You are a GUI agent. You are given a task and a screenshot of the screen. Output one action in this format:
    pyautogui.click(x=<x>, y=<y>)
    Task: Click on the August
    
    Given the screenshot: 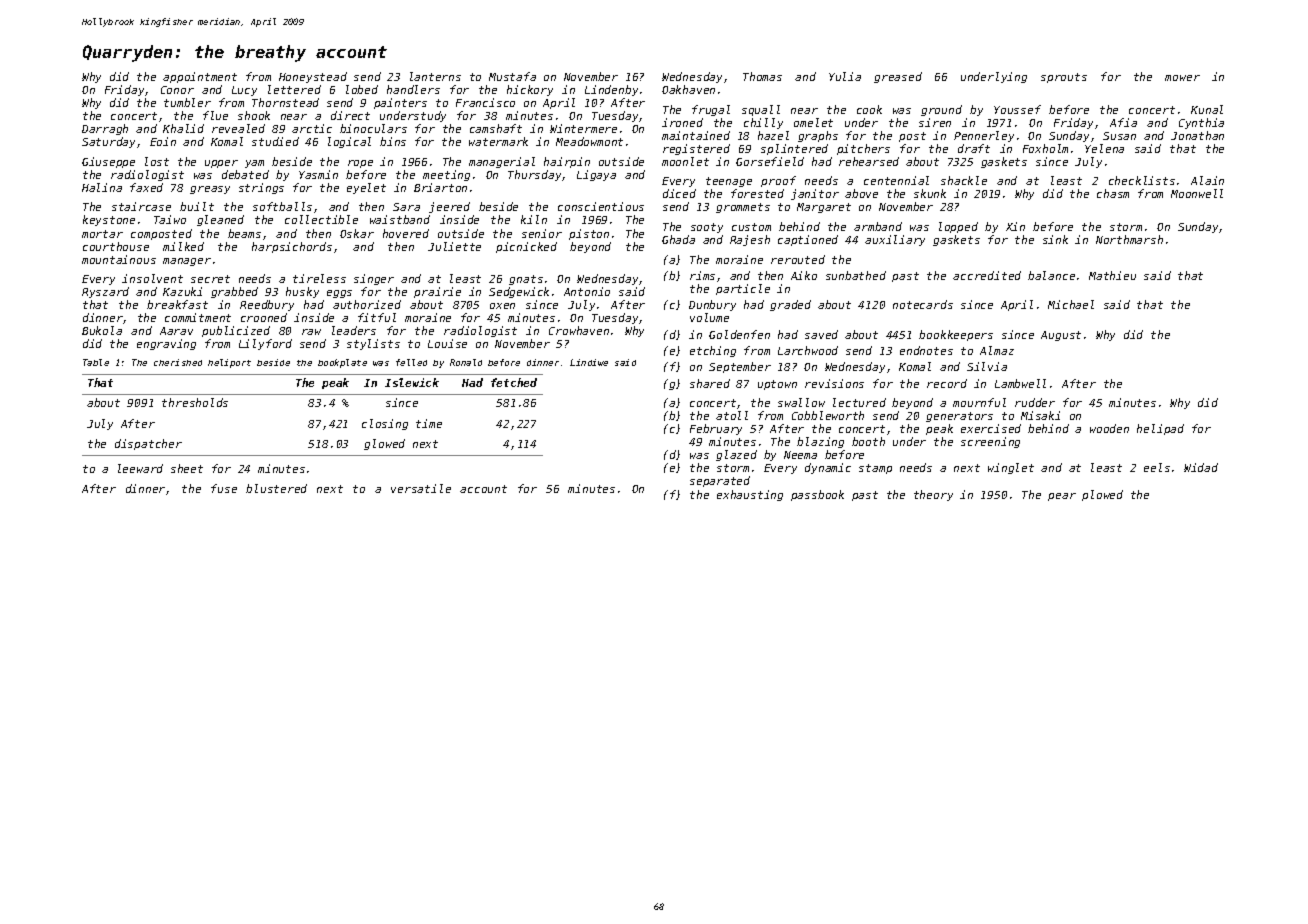 What is the action you would take?
    pyautogui.click(x=1061, y=336)
